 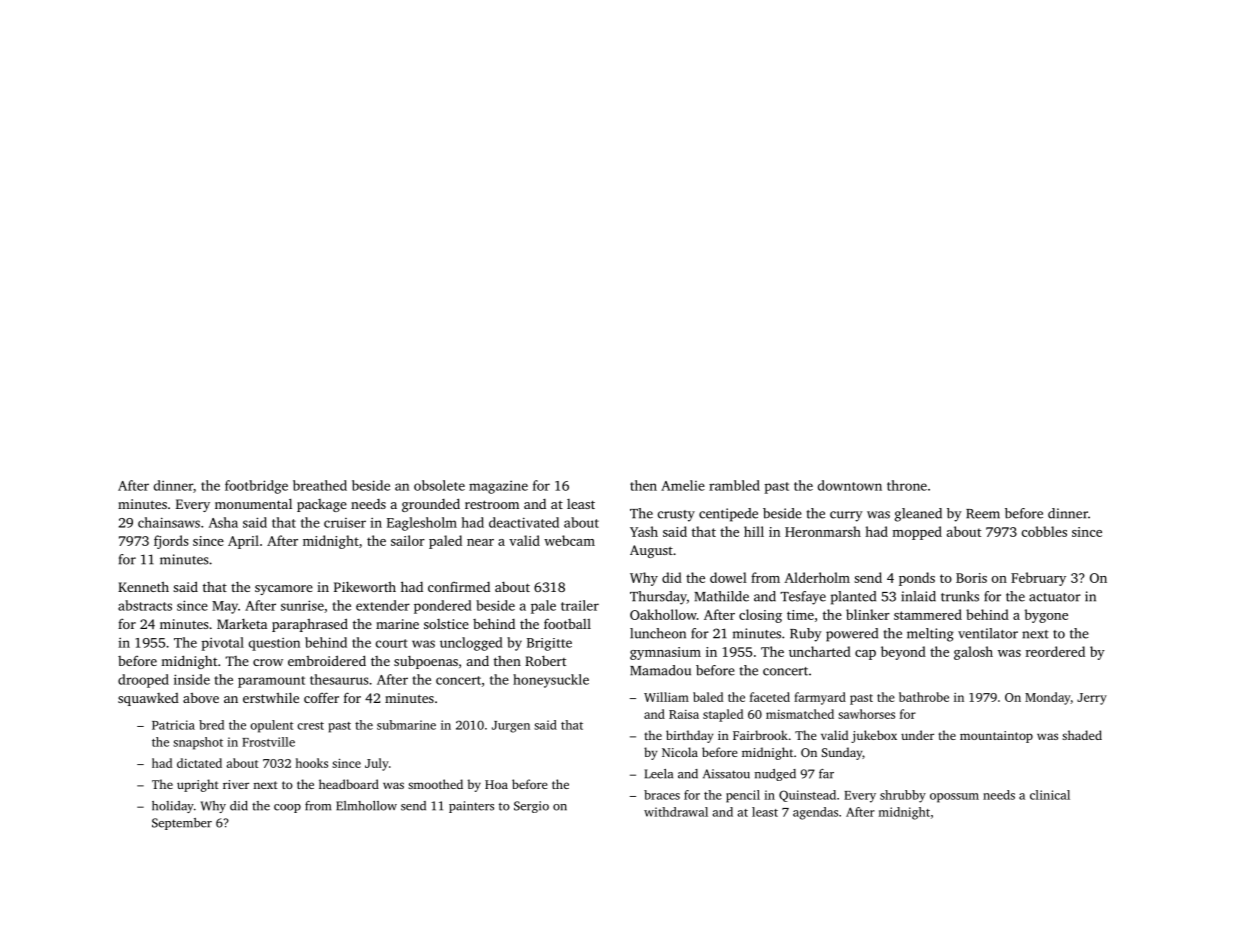 I want to click on thesaurus, so click(x=339, y=679).
